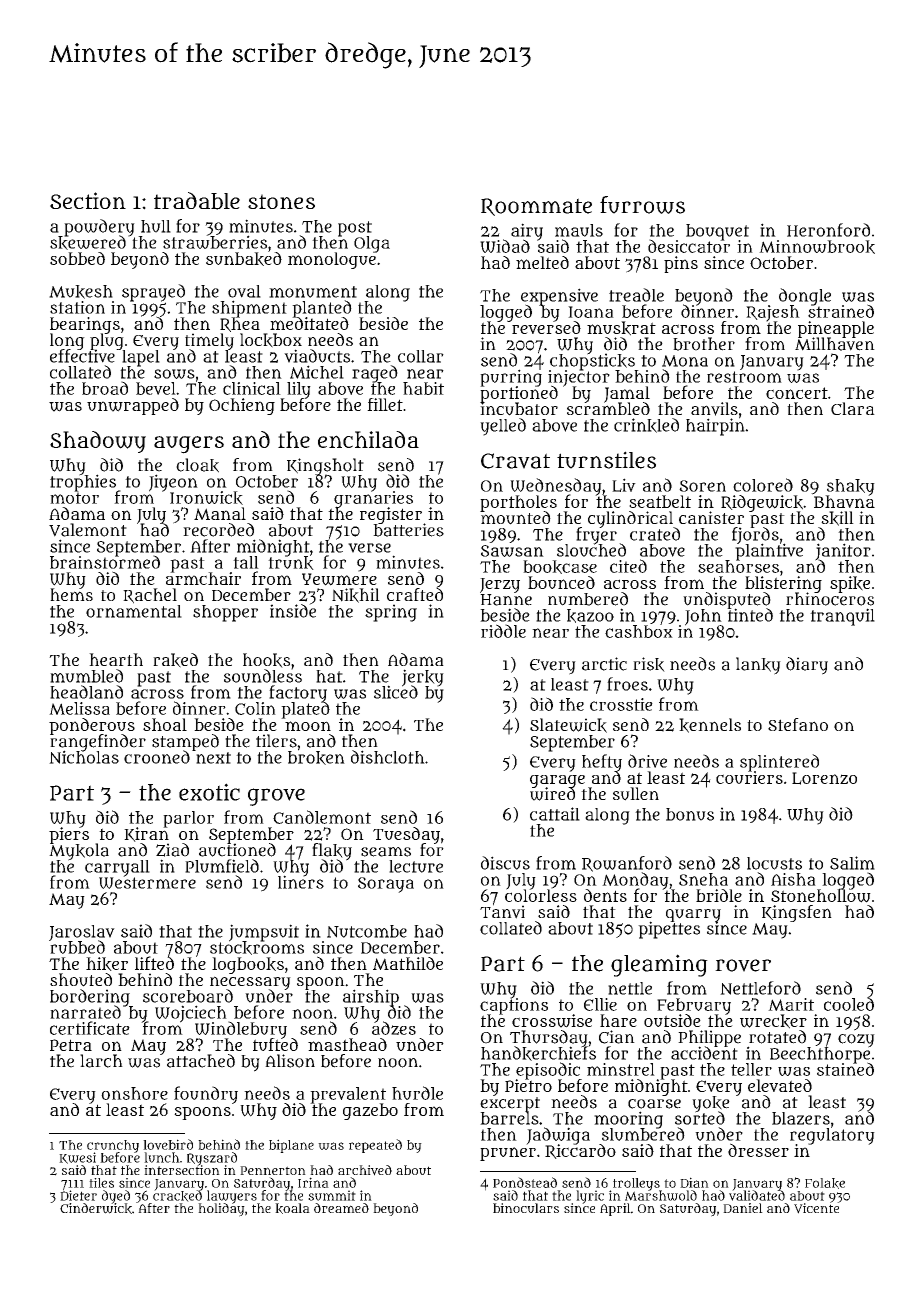 The width and height of the image is (924, 1308). I want to click on augers, so click(189, 445).
